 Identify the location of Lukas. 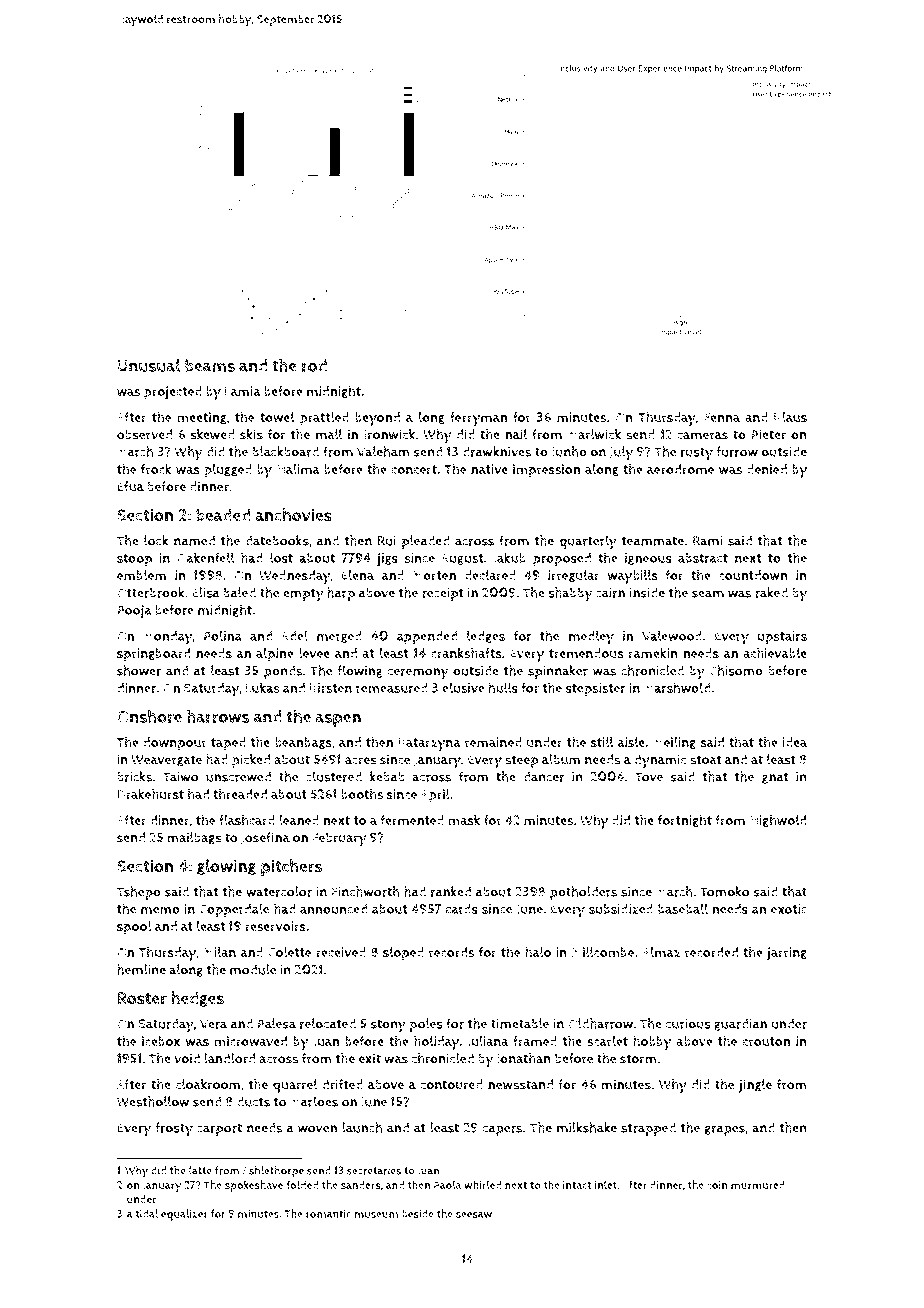
(263, 687).
